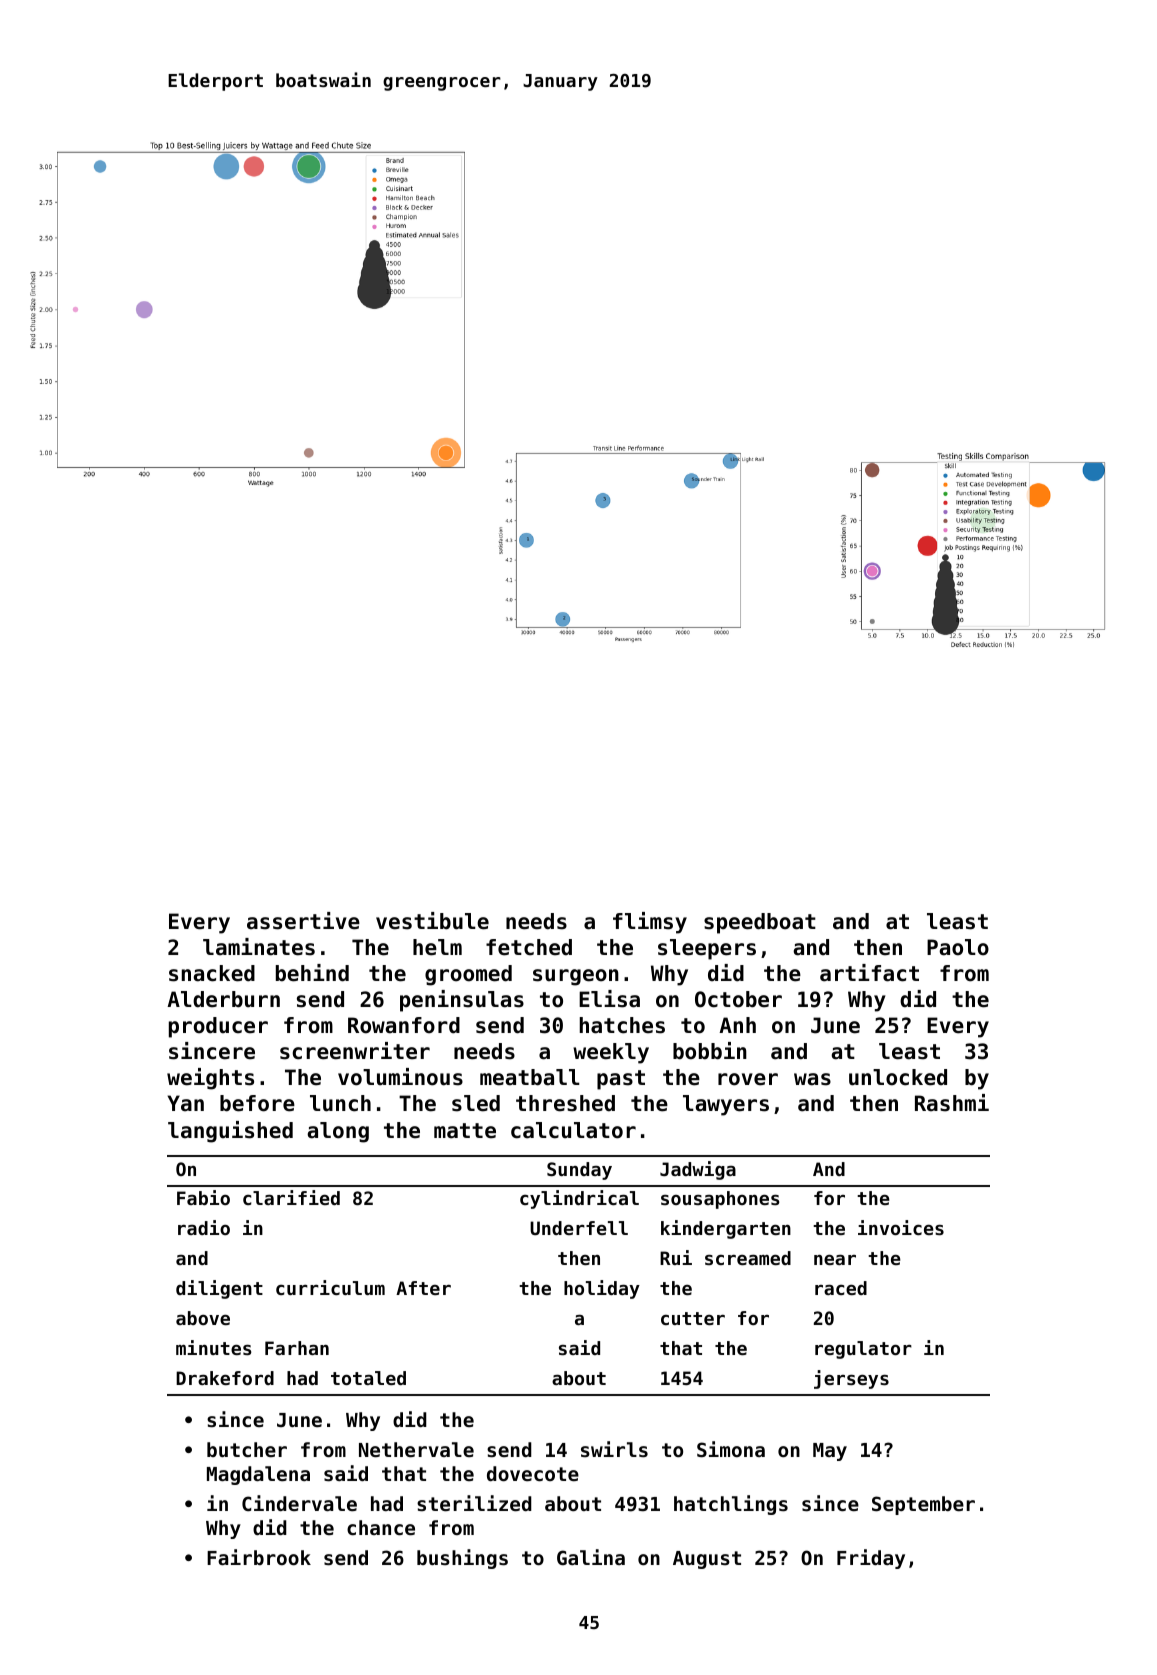  Describe the element at coordinates (299, 1503) in the document. I see `Cindervale` at that location.
